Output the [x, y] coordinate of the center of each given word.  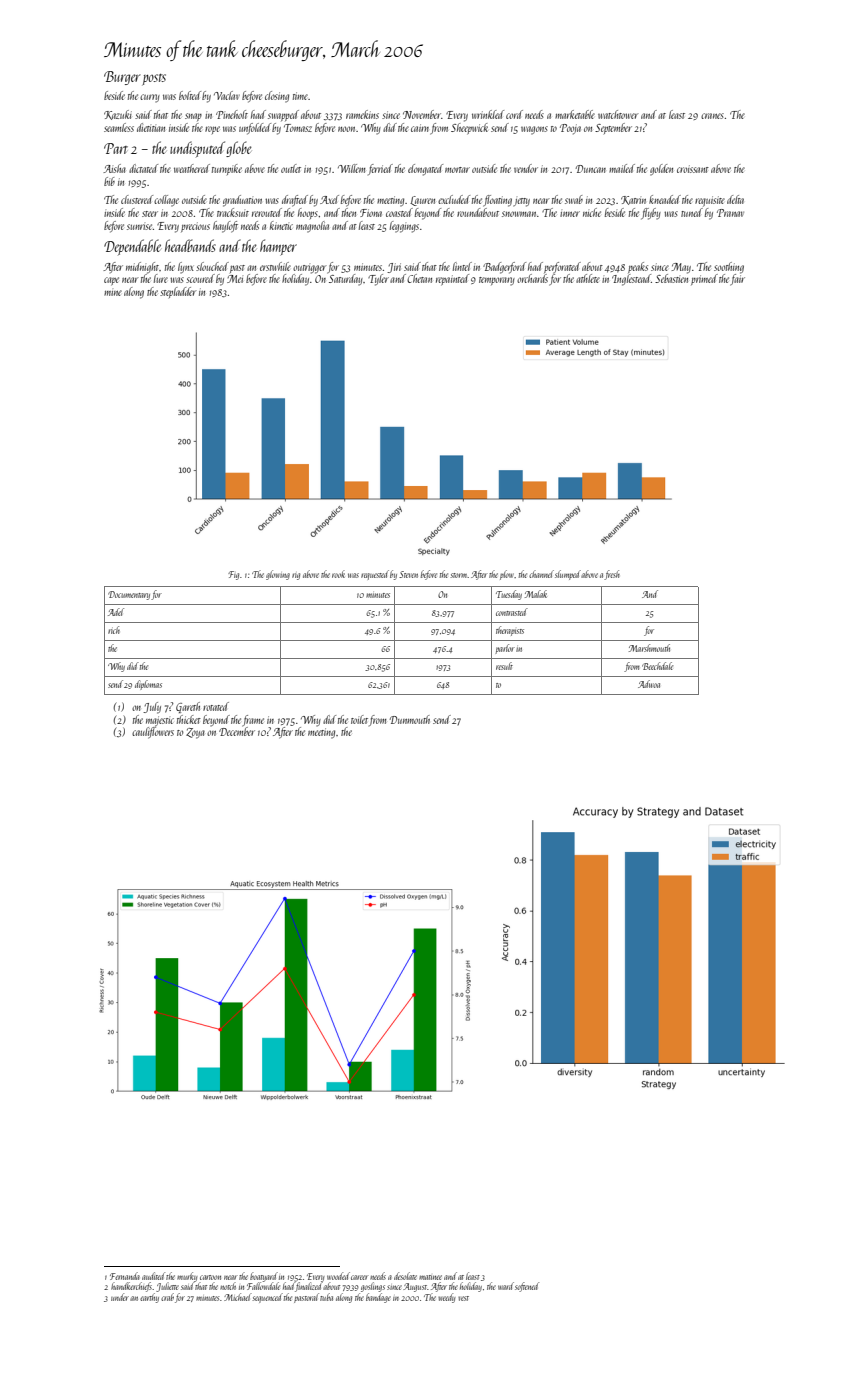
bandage [378, 1298]
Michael [238, 1297]
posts [154, 80]
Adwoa [649, 684]
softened [527, 1287]
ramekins [362, 114]
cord [514, 114]
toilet [359, 719]
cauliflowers [153, 733]
